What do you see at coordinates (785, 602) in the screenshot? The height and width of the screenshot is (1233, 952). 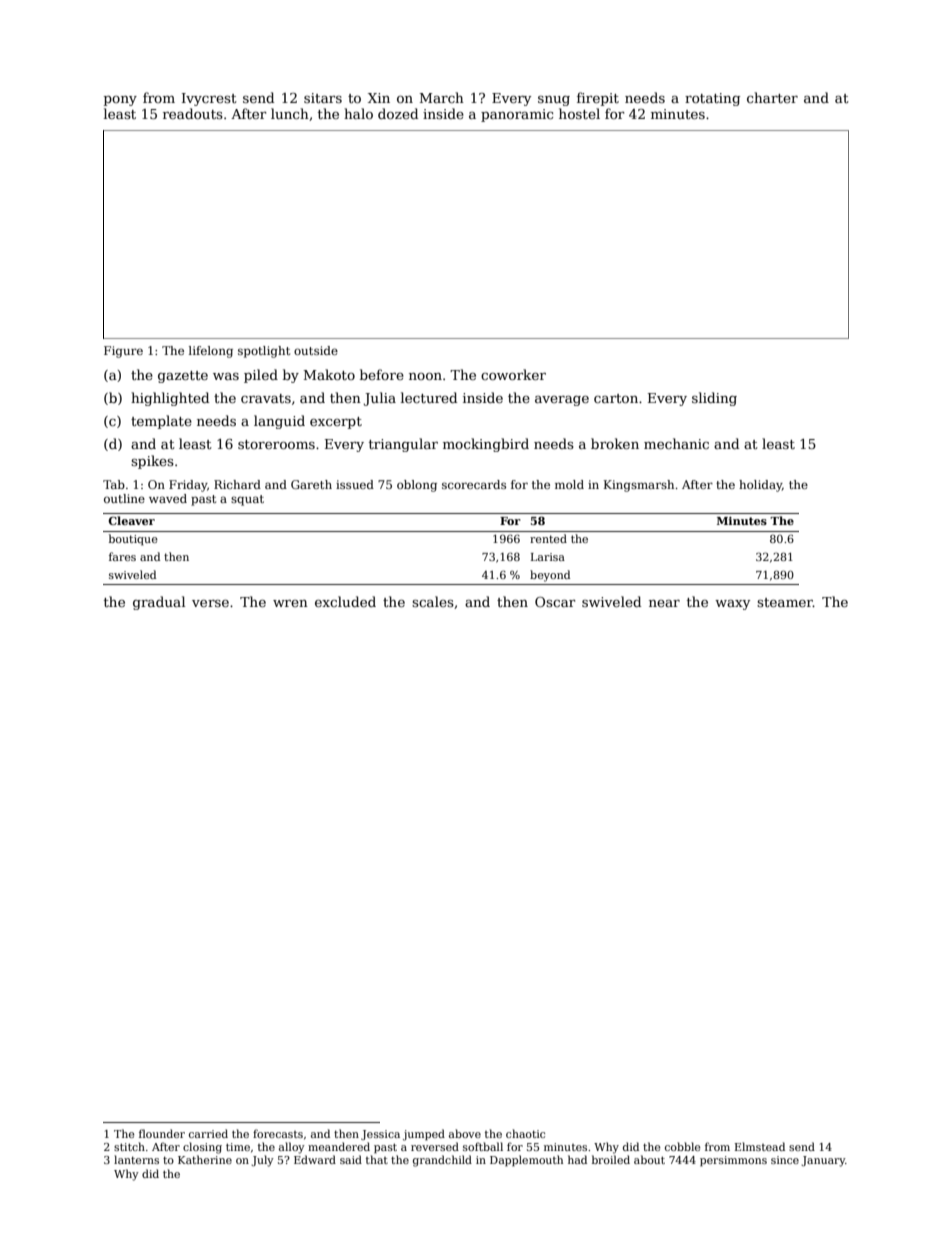 I see `steamer` at bounding box center [785, 602].
